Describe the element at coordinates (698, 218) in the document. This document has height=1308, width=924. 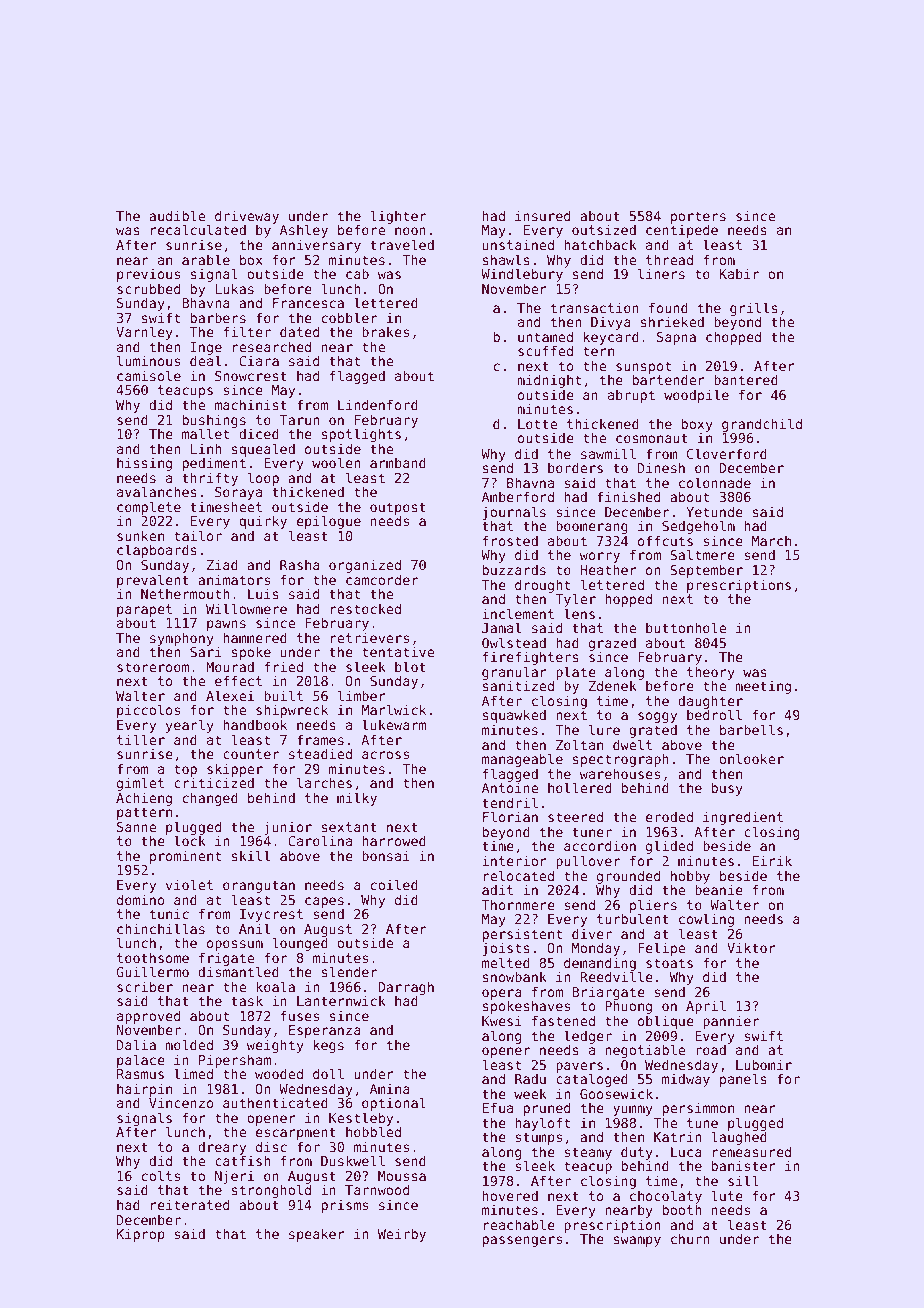
I see `porters` at that location.
